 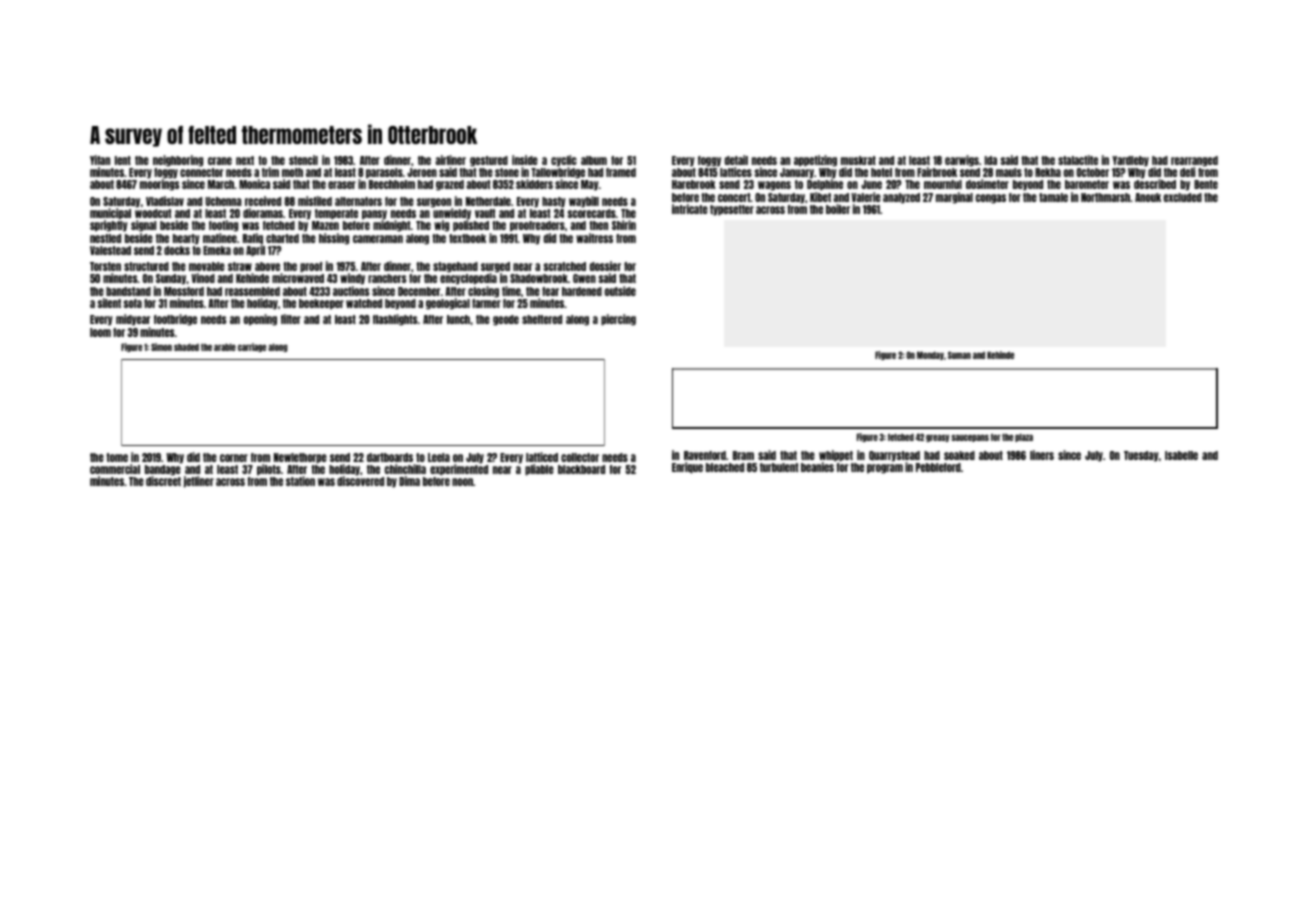 I want to click on stencil, so click(x=303, y=160).
